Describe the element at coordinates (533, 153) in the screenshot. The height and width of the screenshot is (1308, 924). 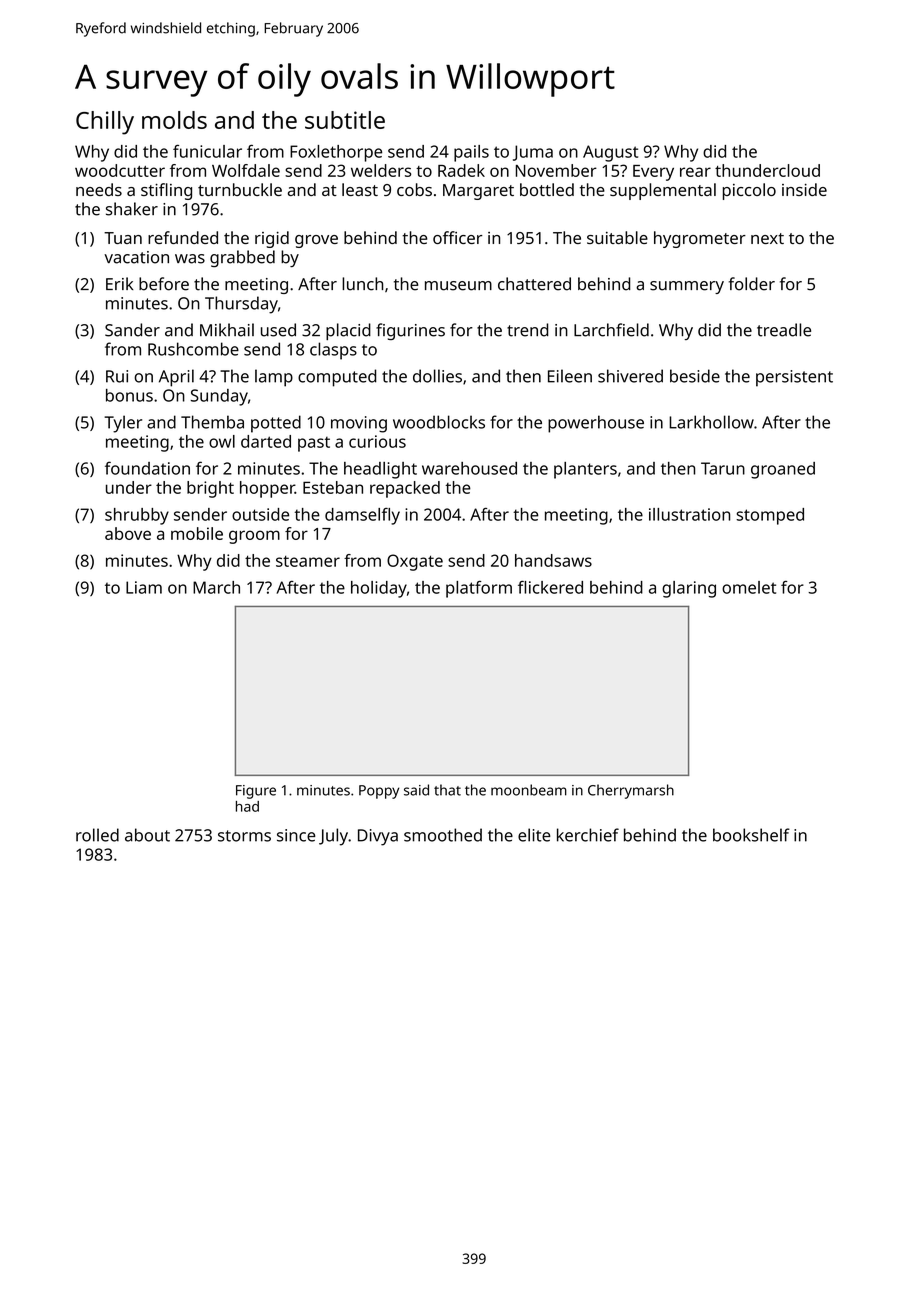
I see `Juma` at that location.
